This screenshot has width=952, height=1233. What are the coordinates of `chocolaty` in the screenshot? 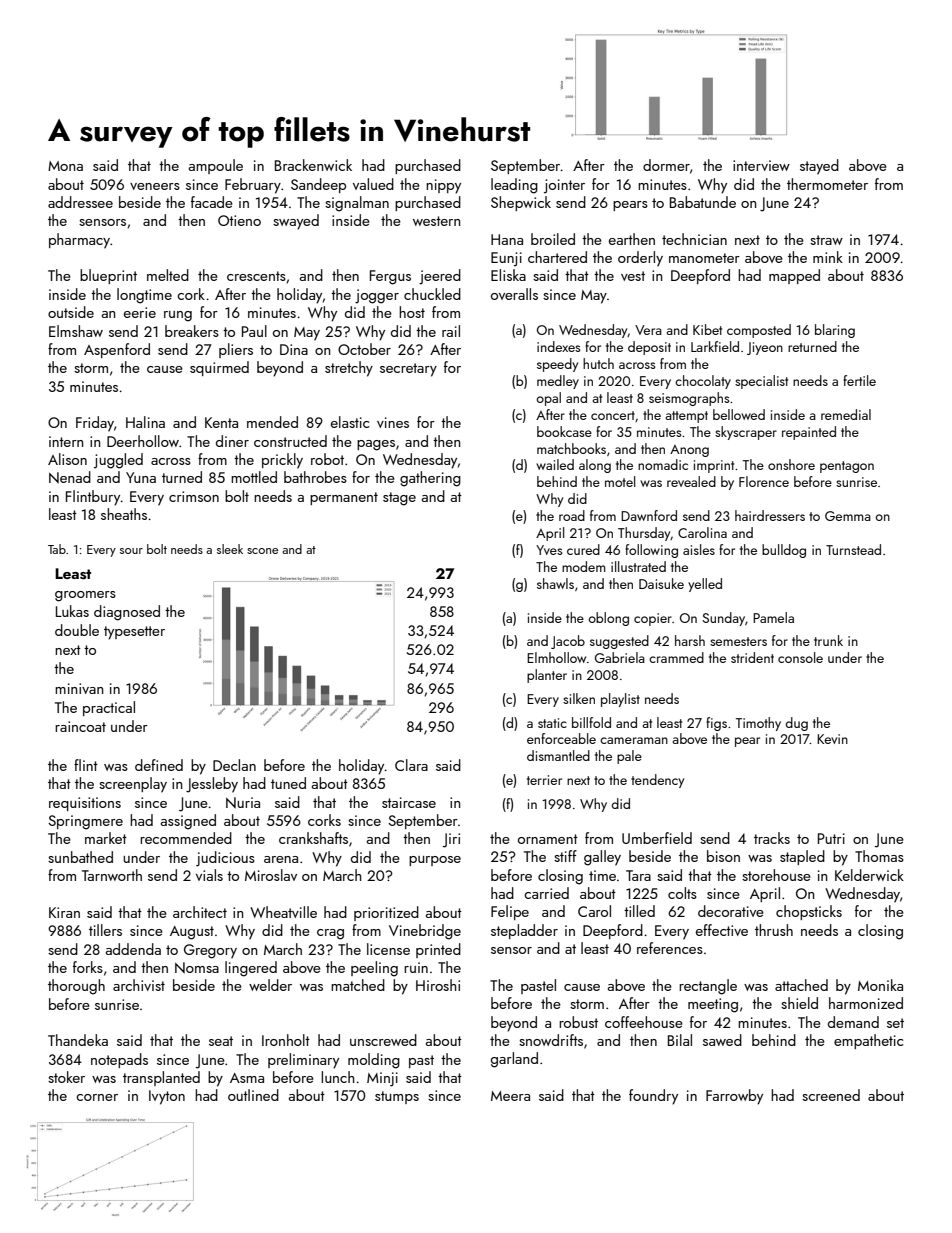 It's located at (703, 382).
